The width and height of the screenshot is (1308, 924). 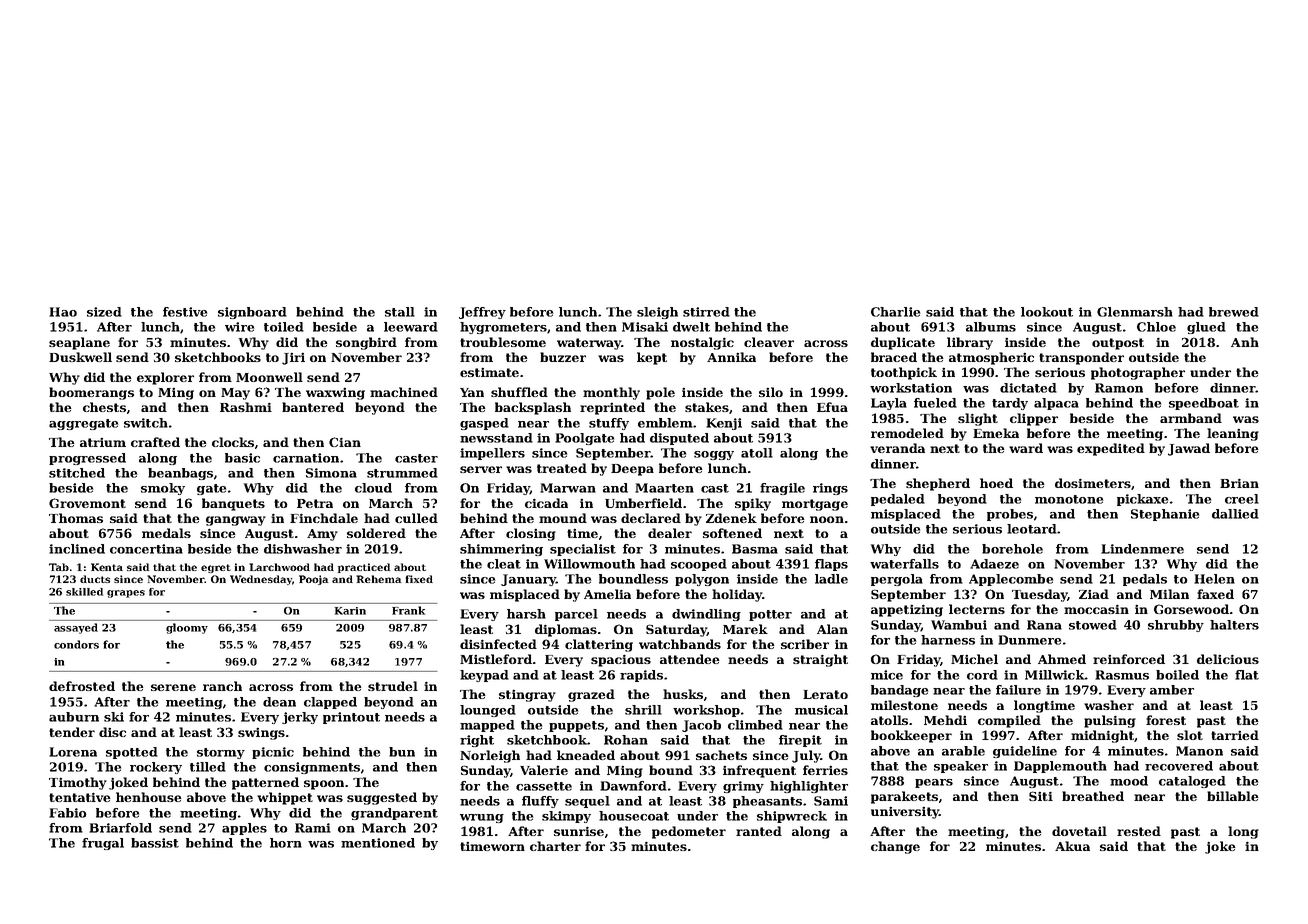 What do you see at coordinates (484, 676) in the screenshot?
I see `keypad` at bounding box center [484, 676].
